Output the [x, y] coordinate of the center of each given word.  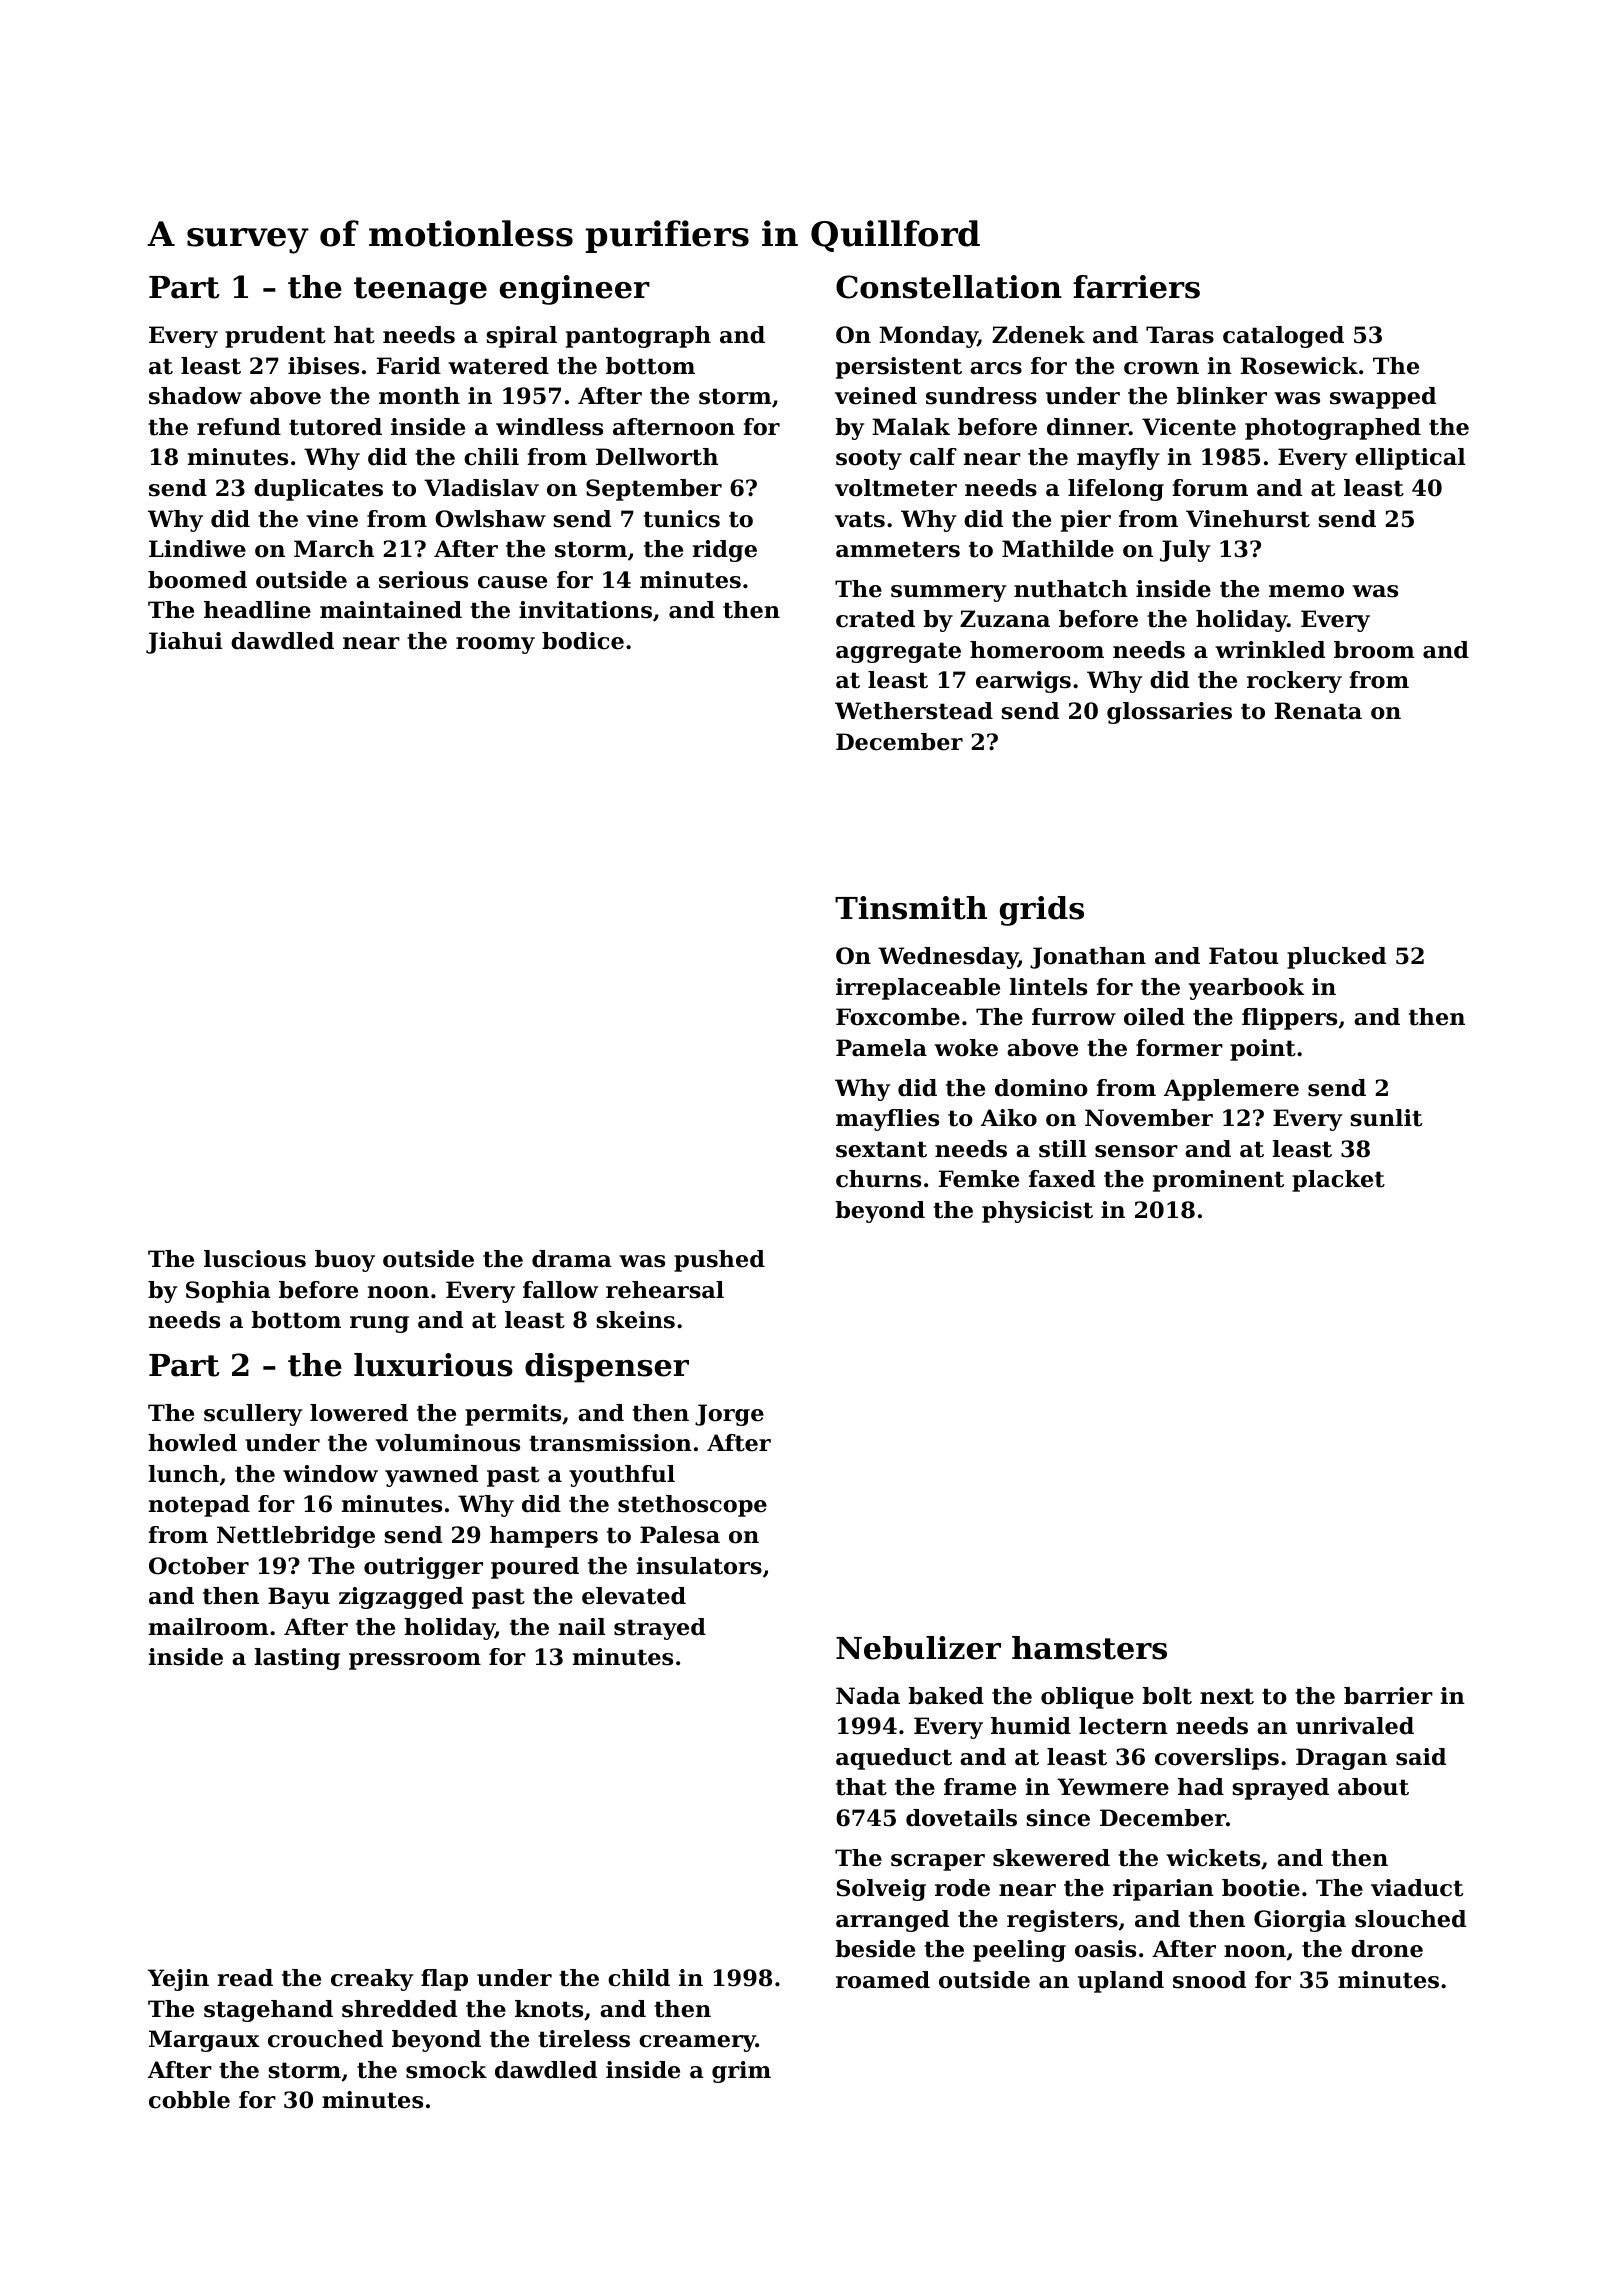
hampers [544, 1537]
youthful [622, 1476]
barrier [1388, 1696]
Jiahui [184, 643]
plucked [1336, 958]
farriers [1136, 287]
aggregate [898, 652]
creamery [697, 2043]
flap [444, 1980]
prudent [275, 337]
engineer [575, 290]
